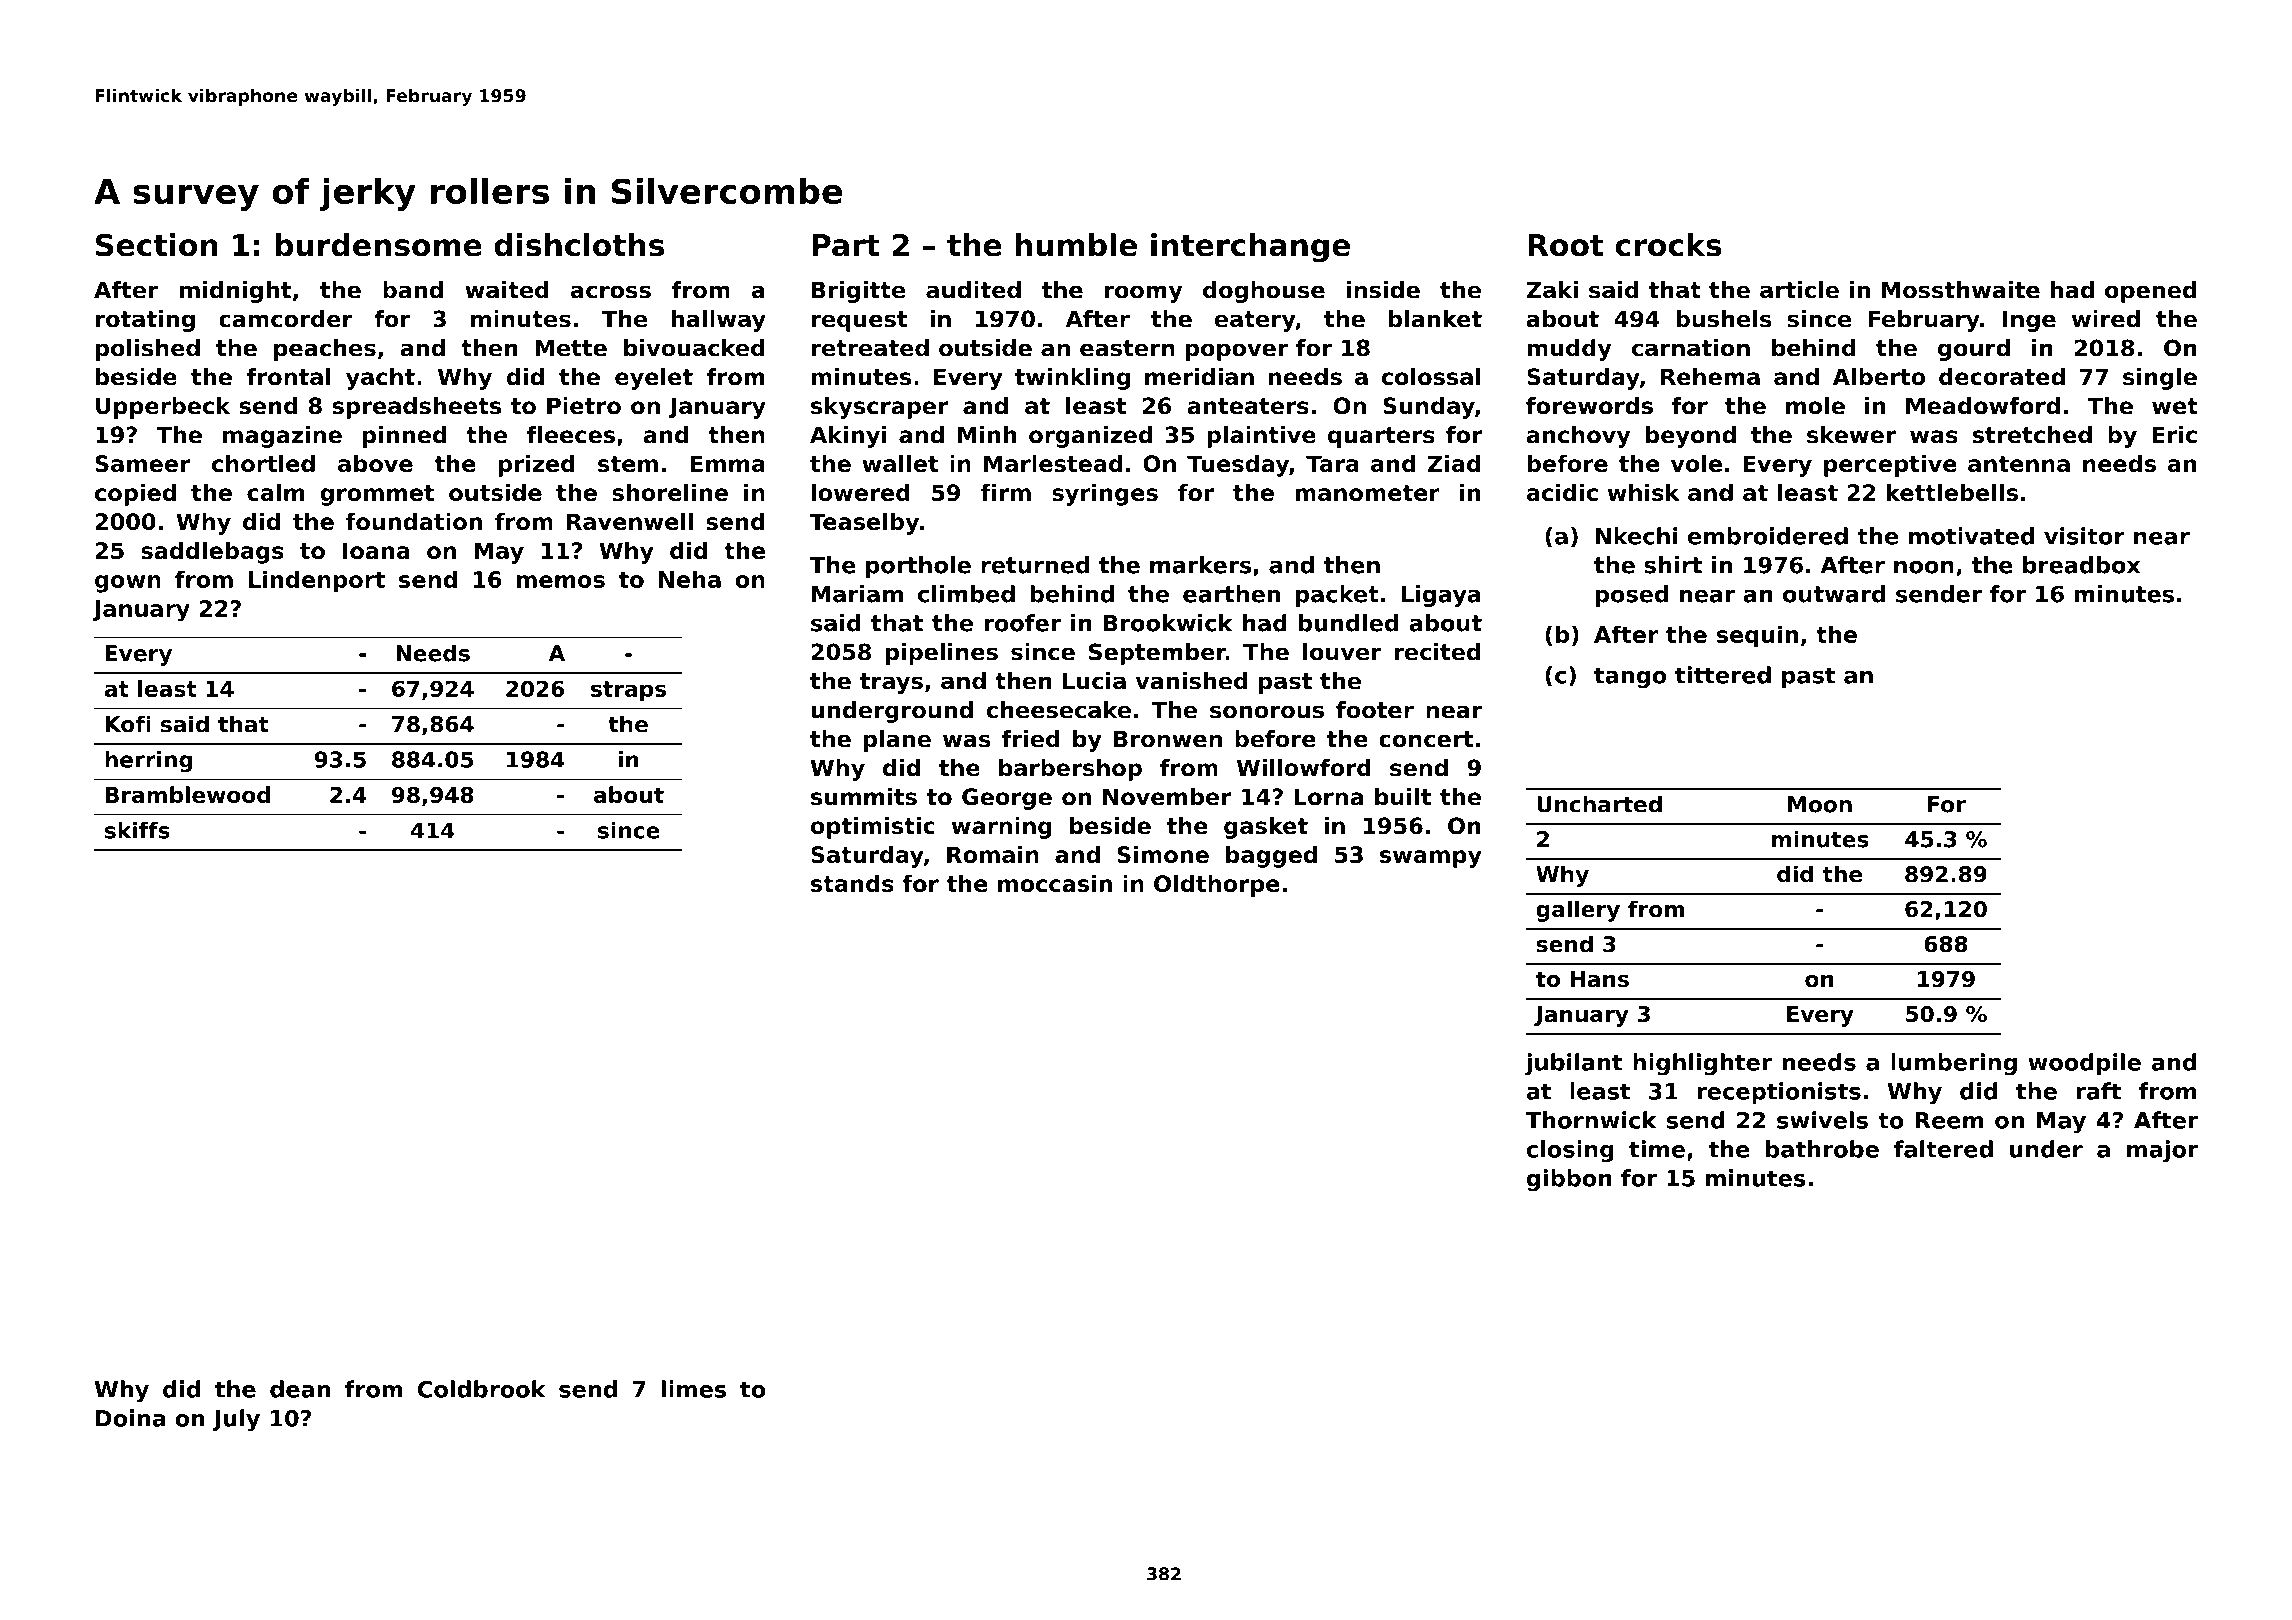 The height and width of the screenshot is (1620, 2292). What do you see at coordinates (482, 1389) in the screenshot?
I see `Coldbrook` at bounding box center [482, 1389].
